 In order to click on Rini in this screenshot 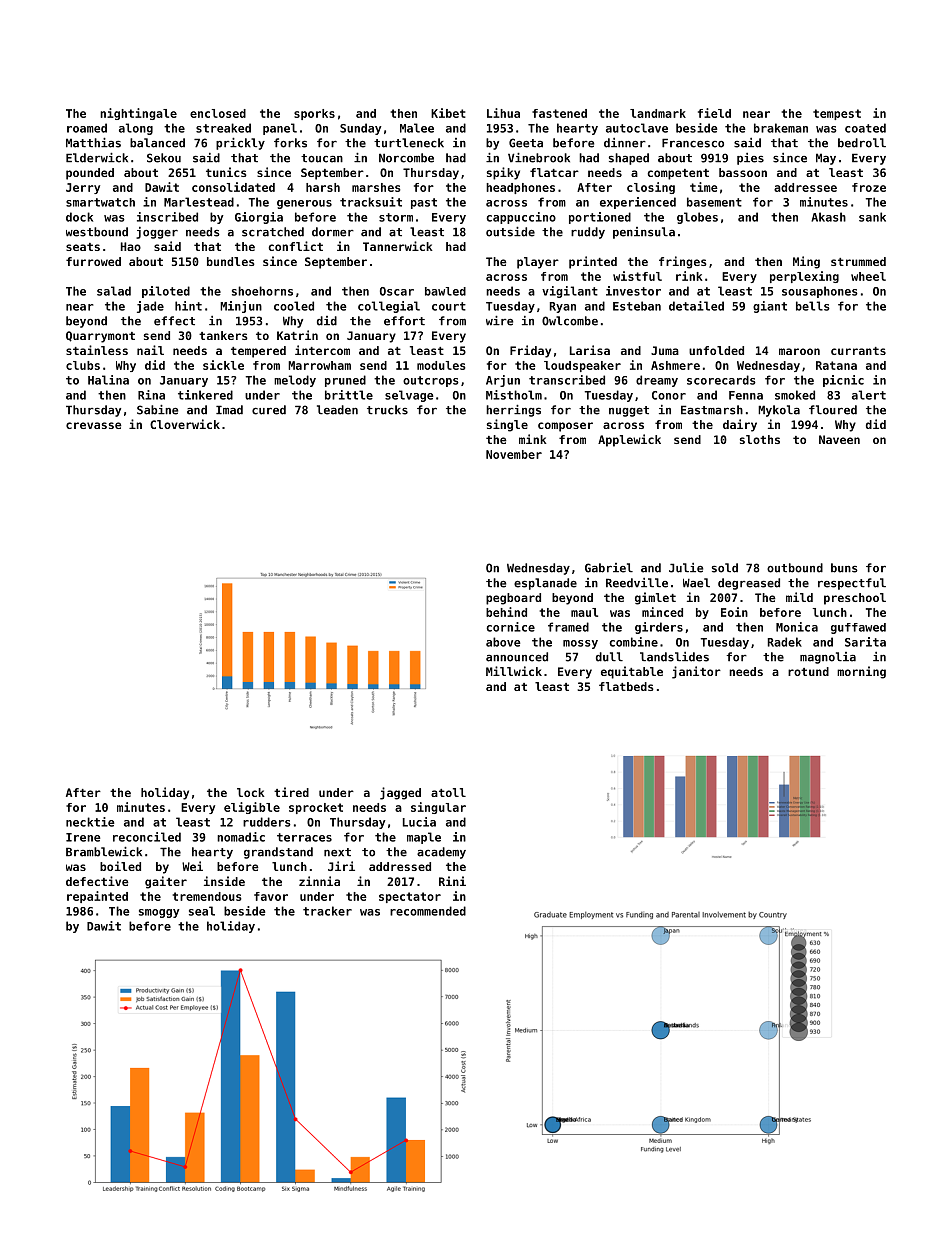, I will do `click(452, 881)`.
